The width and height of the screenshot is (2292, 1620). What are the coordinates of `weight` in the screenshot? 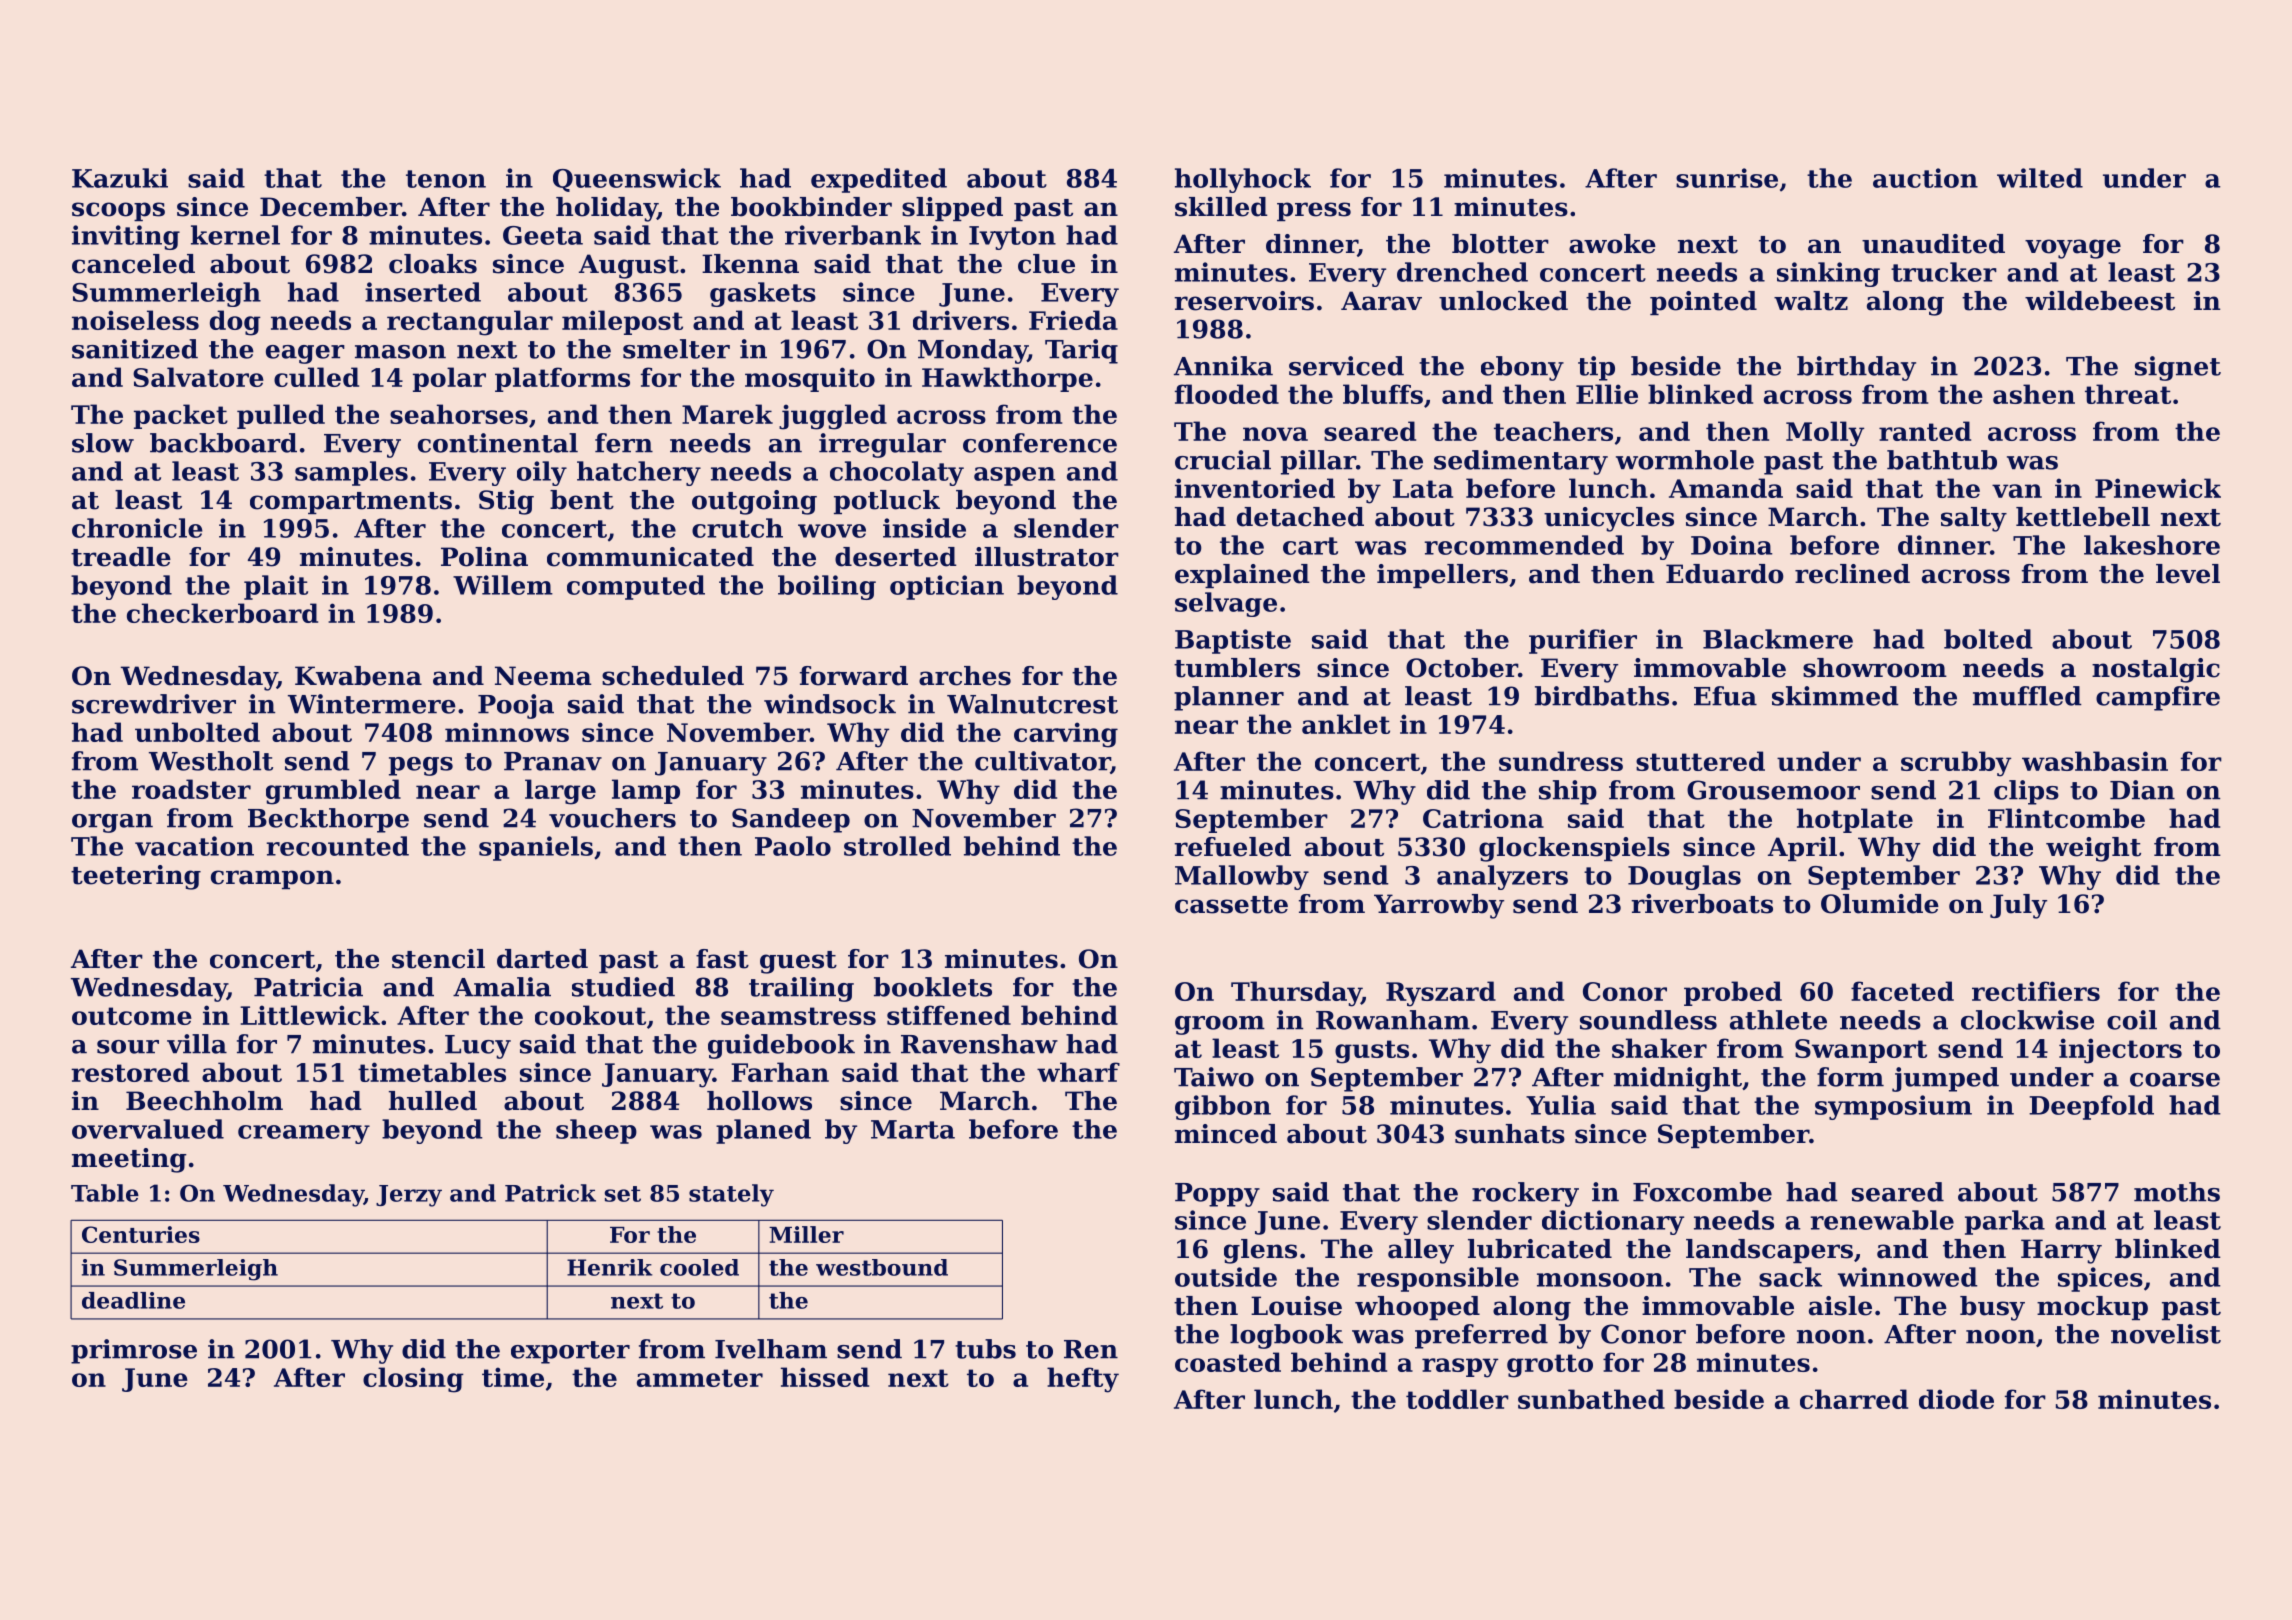 It's located at (2093, 849).
